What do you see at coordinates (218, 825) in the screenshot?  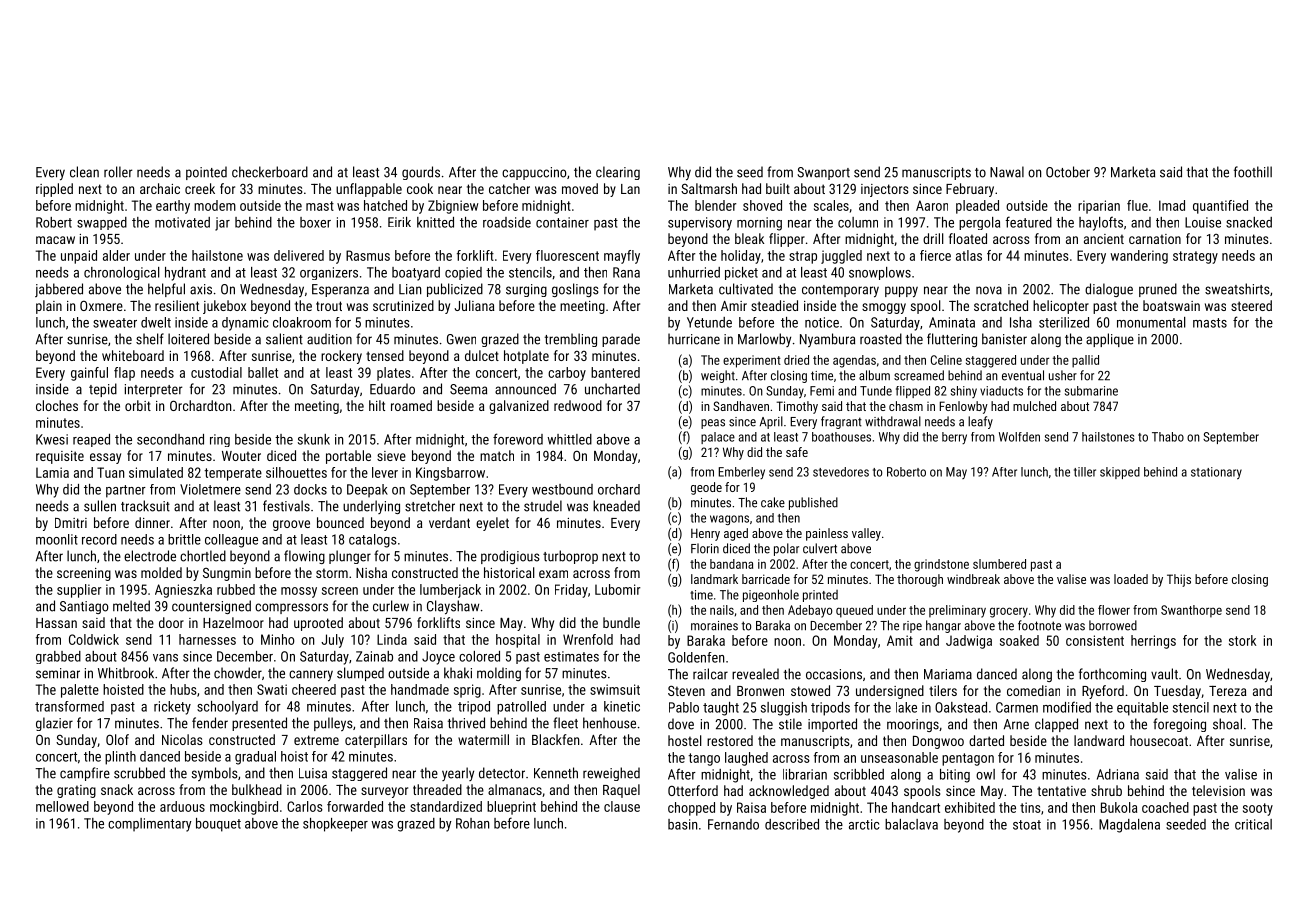 I see `bouquet` at bounding box center [218, 825].
